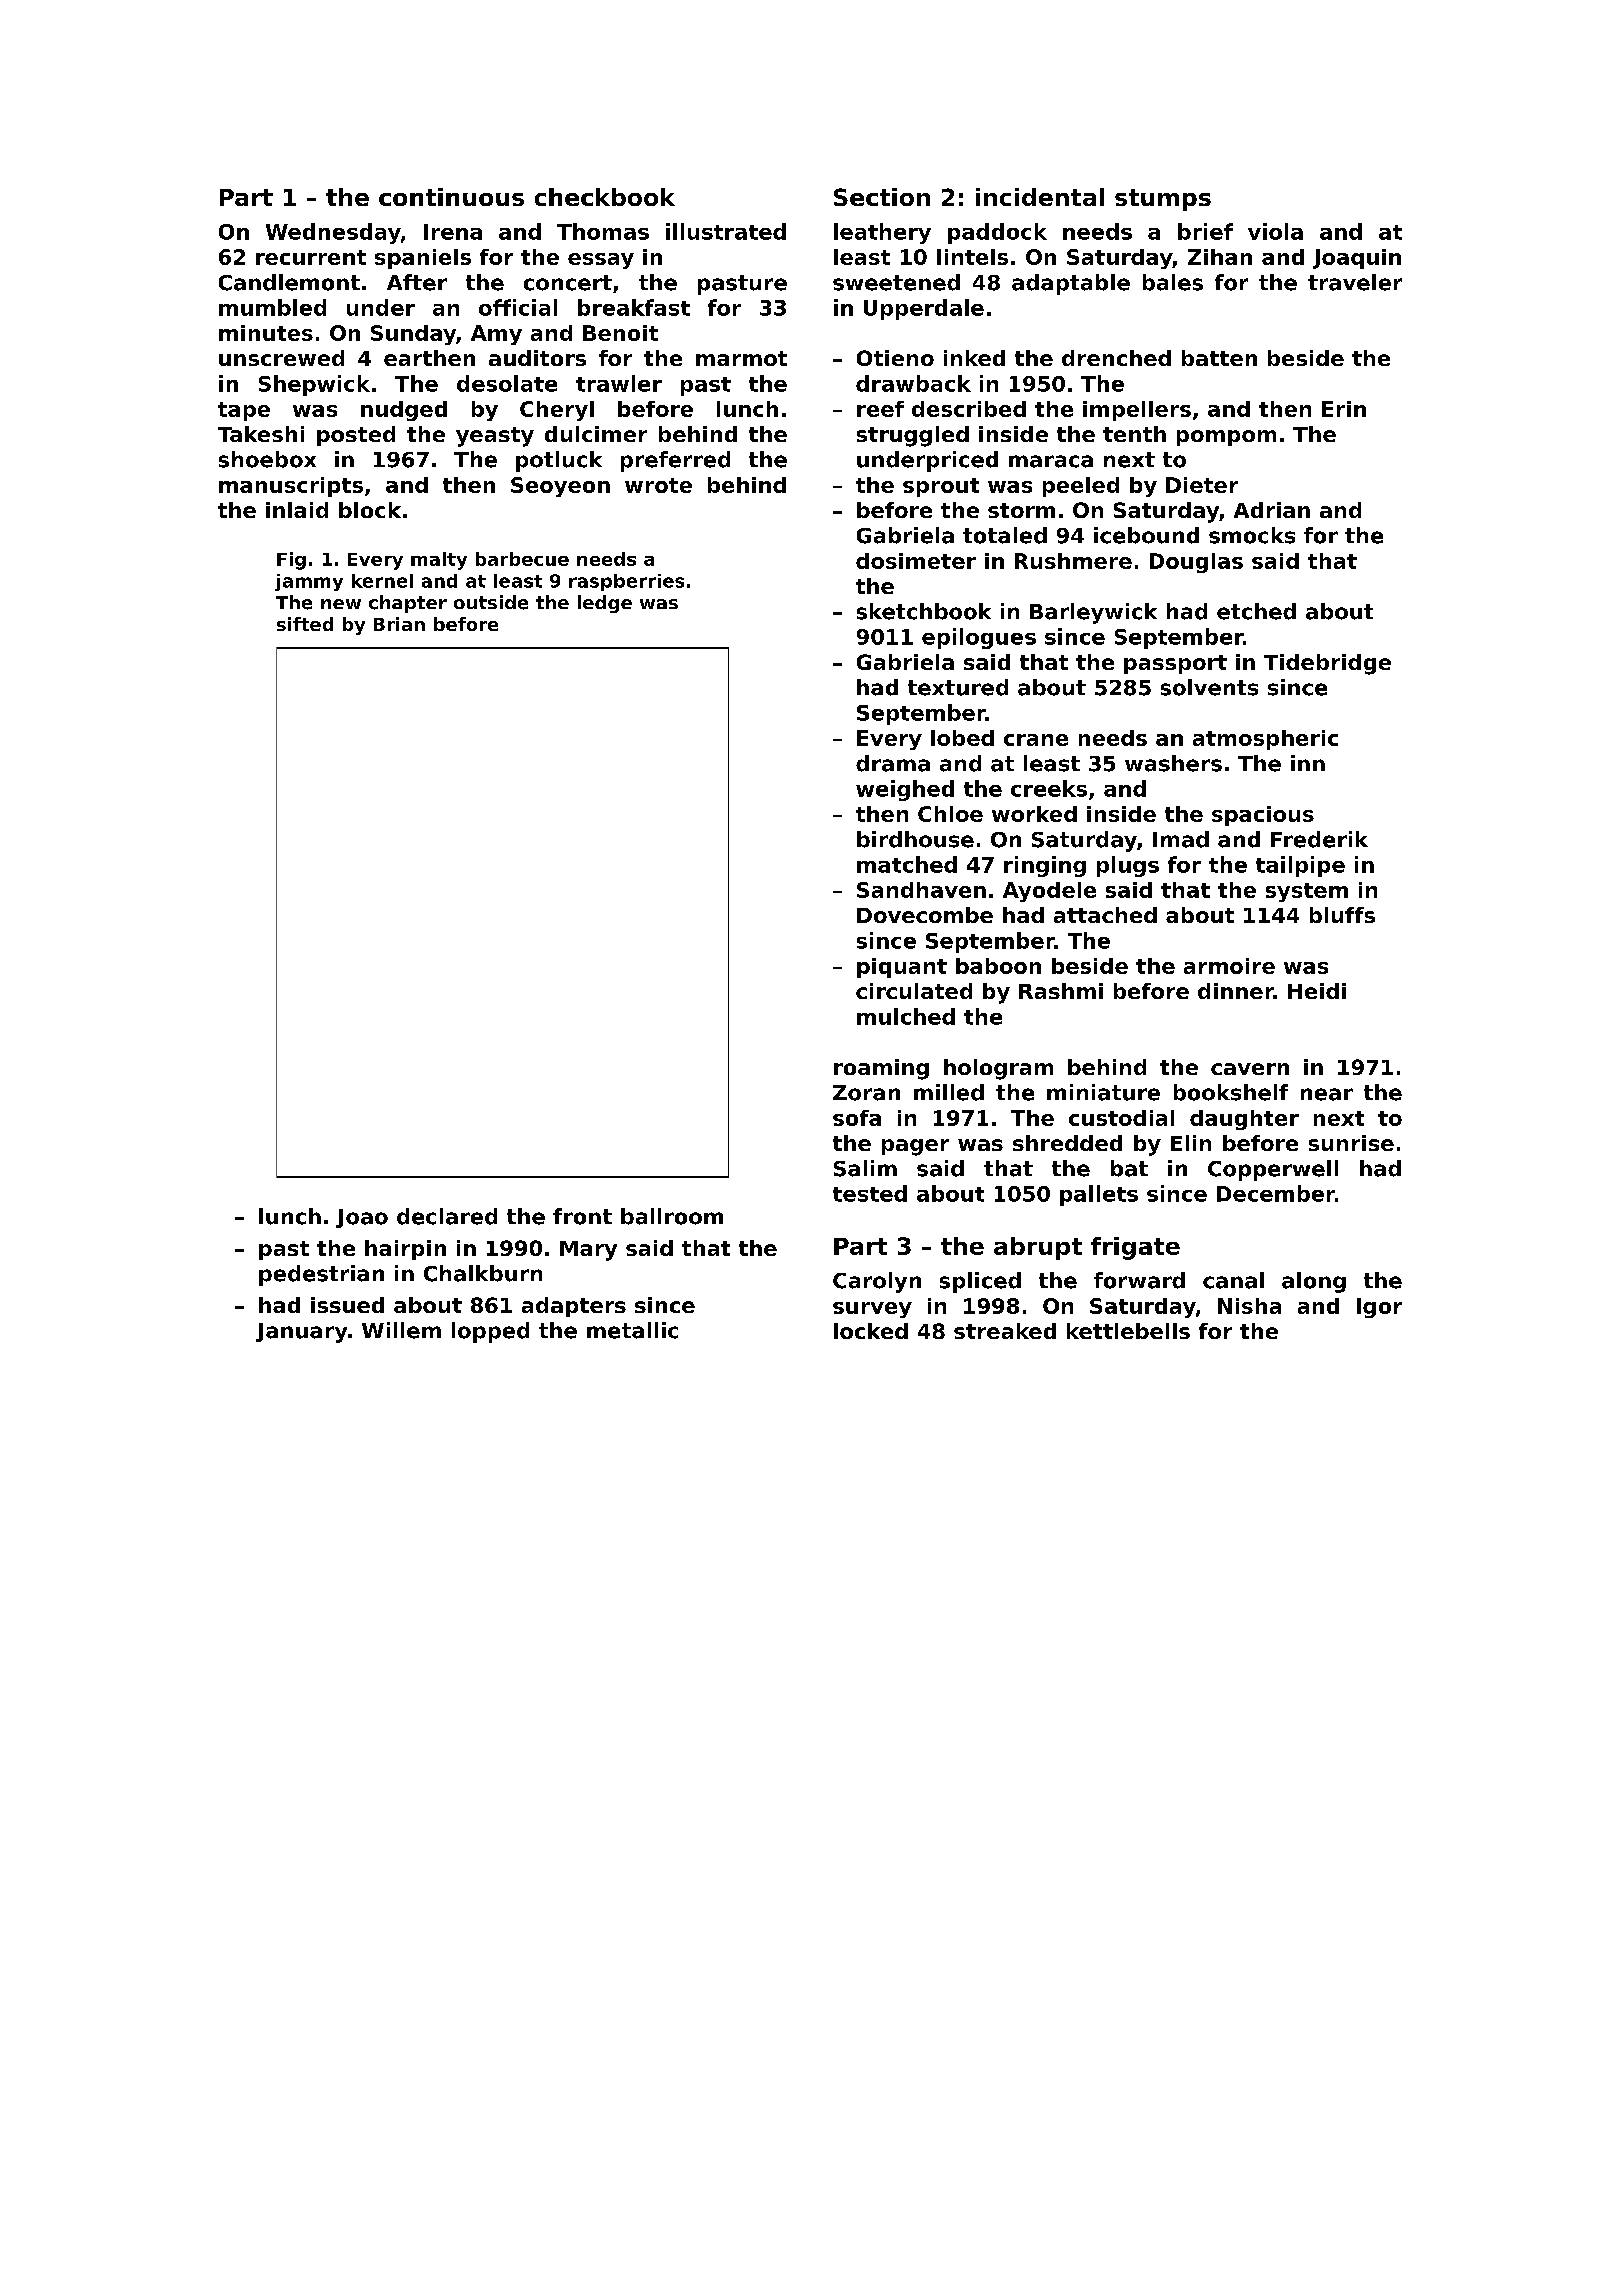 The image size is (1620, 2292). What do you see at coordinates (1355, 282) in the screenshot?
I see `traveler` at bounding box center [1355, 282].
